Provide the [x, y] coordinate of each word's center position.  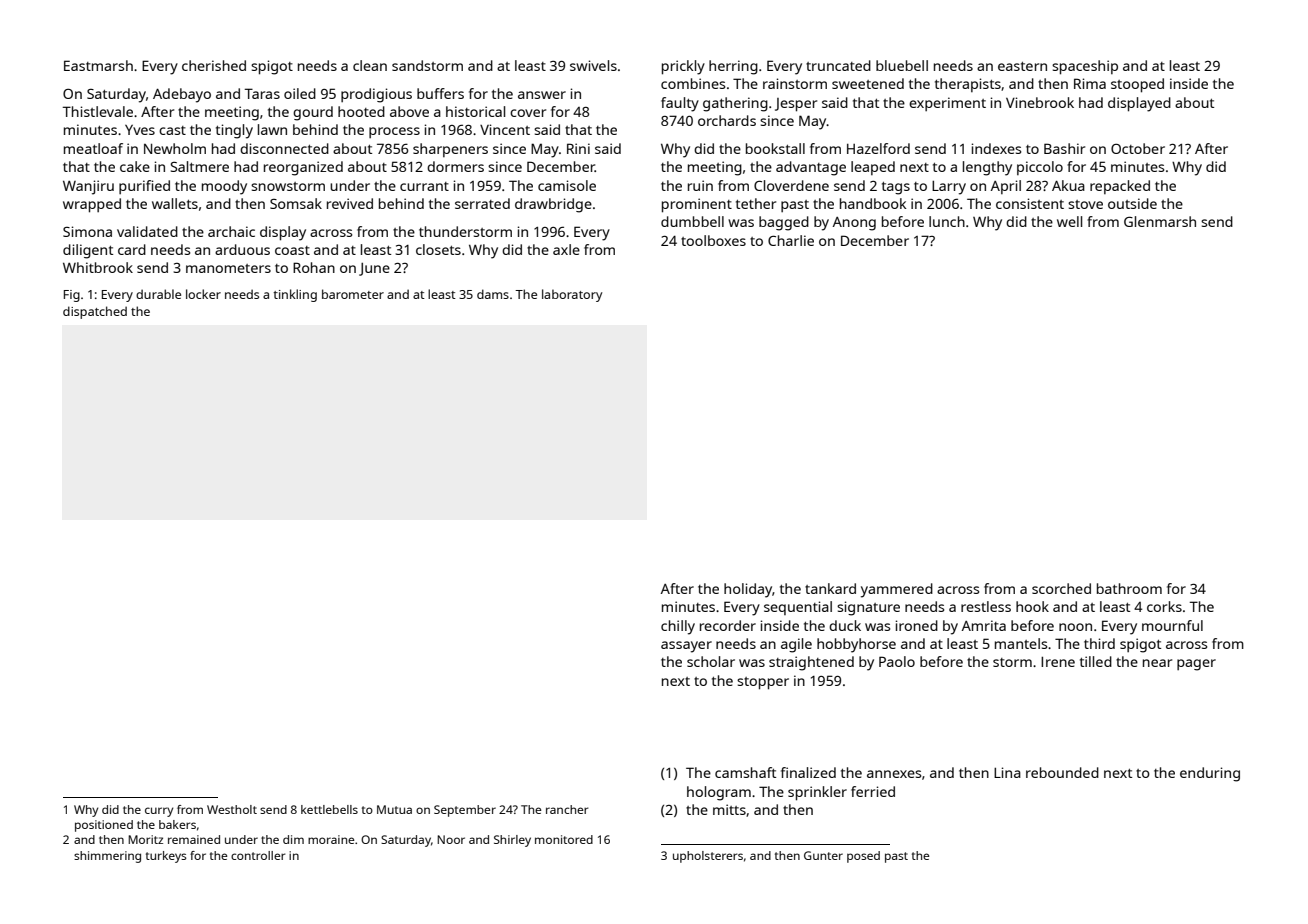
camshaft [745, 772]
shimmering [107, 857]
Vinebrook [1040, 102]
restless [986, 606]
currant [424, 186]
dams [493, 294]
